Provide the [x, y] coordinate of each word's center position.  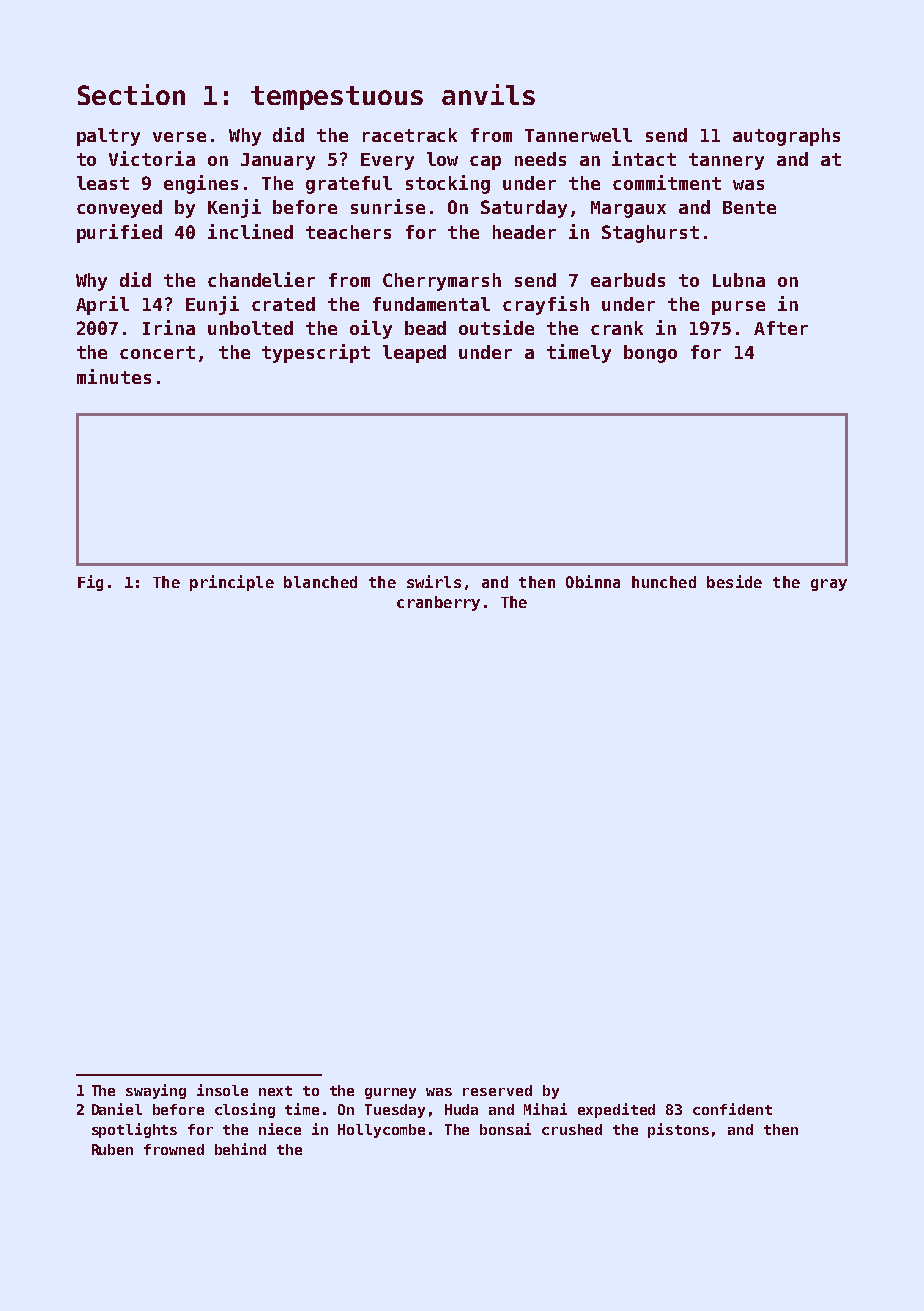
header [524, 232]
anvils [488, 94]
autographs [786, 137]
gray [829, 585]
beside [734, 581]
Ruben [112, 1149]
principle [232, 583]
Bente [749, 207]
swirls [434, 581]
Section [131, 94]
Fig [90, 583]
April [102, 305]
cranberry [438, 603]
